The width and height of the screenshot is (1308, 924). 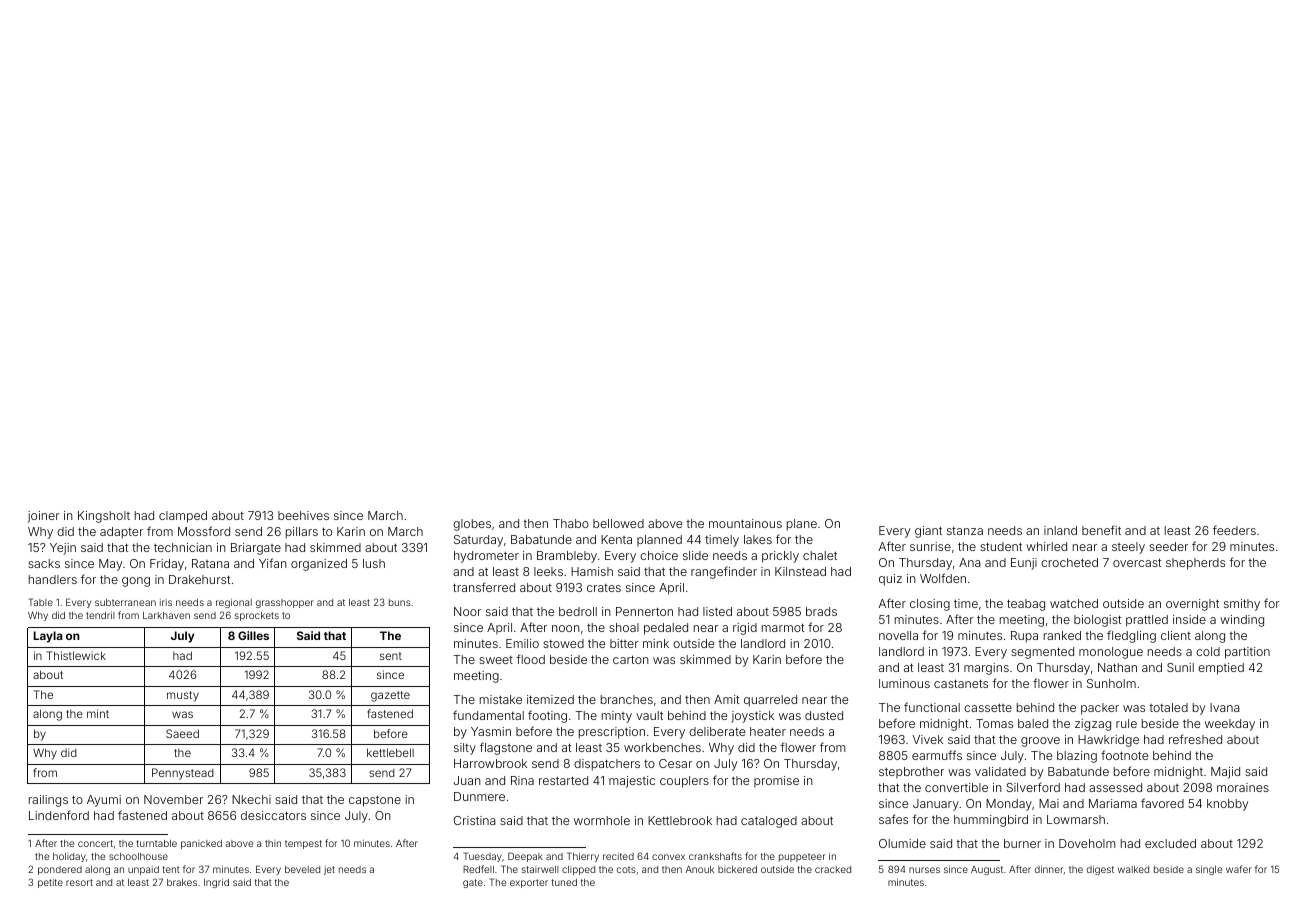 What do you see at coordinates (965, 531) in the screenshot?
I see `stanza` at bounding box center [965, 531].
